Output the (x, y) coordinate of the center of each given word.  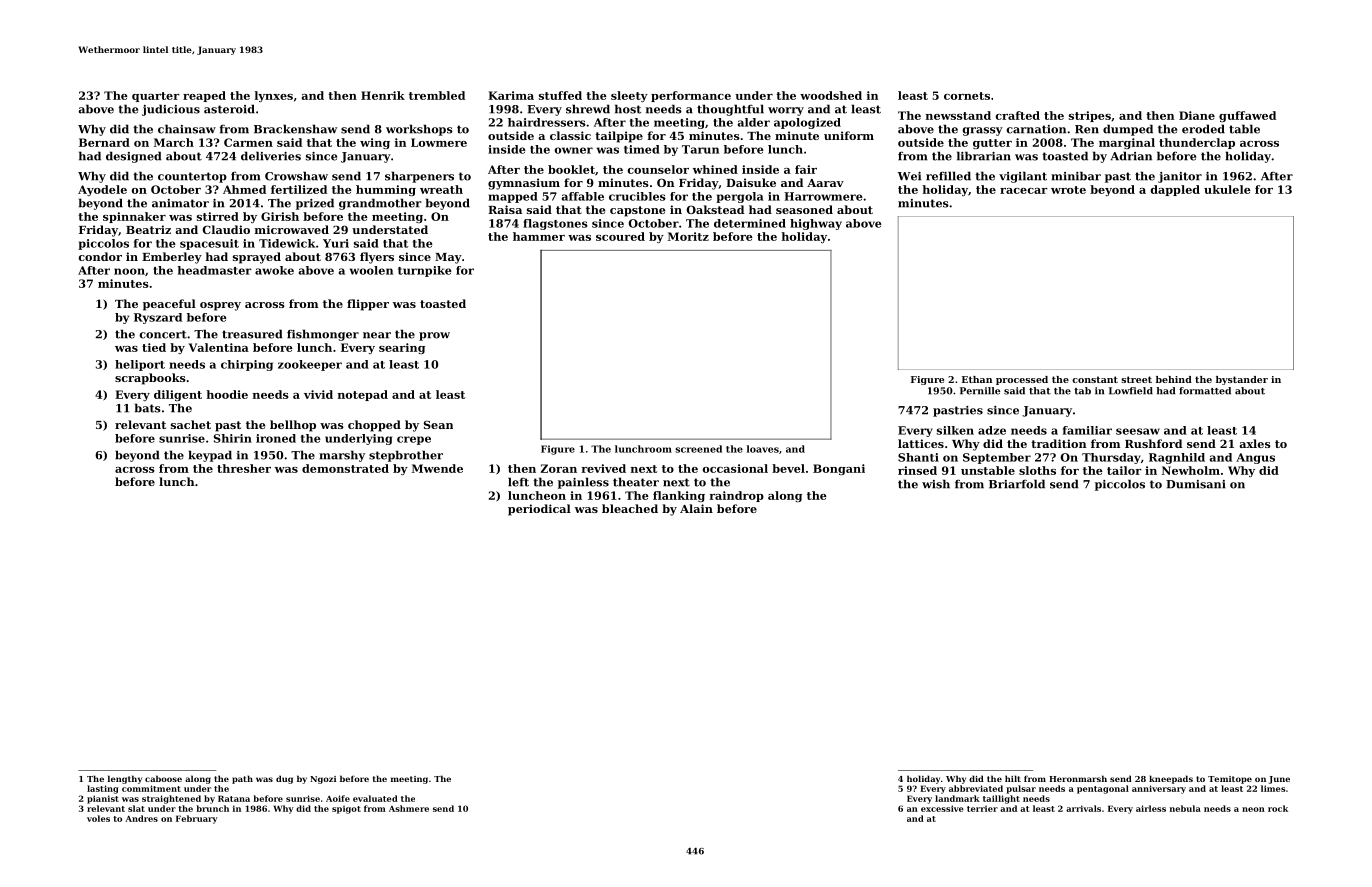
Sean (438, 424)
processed (1022, 380)
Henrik (383, 95)
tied (154, 347)
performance (691, 96)
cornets (967, 96)
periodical (539, 510)
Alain (696, 508)
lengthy (125, 779)
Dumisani (1196, 484)
